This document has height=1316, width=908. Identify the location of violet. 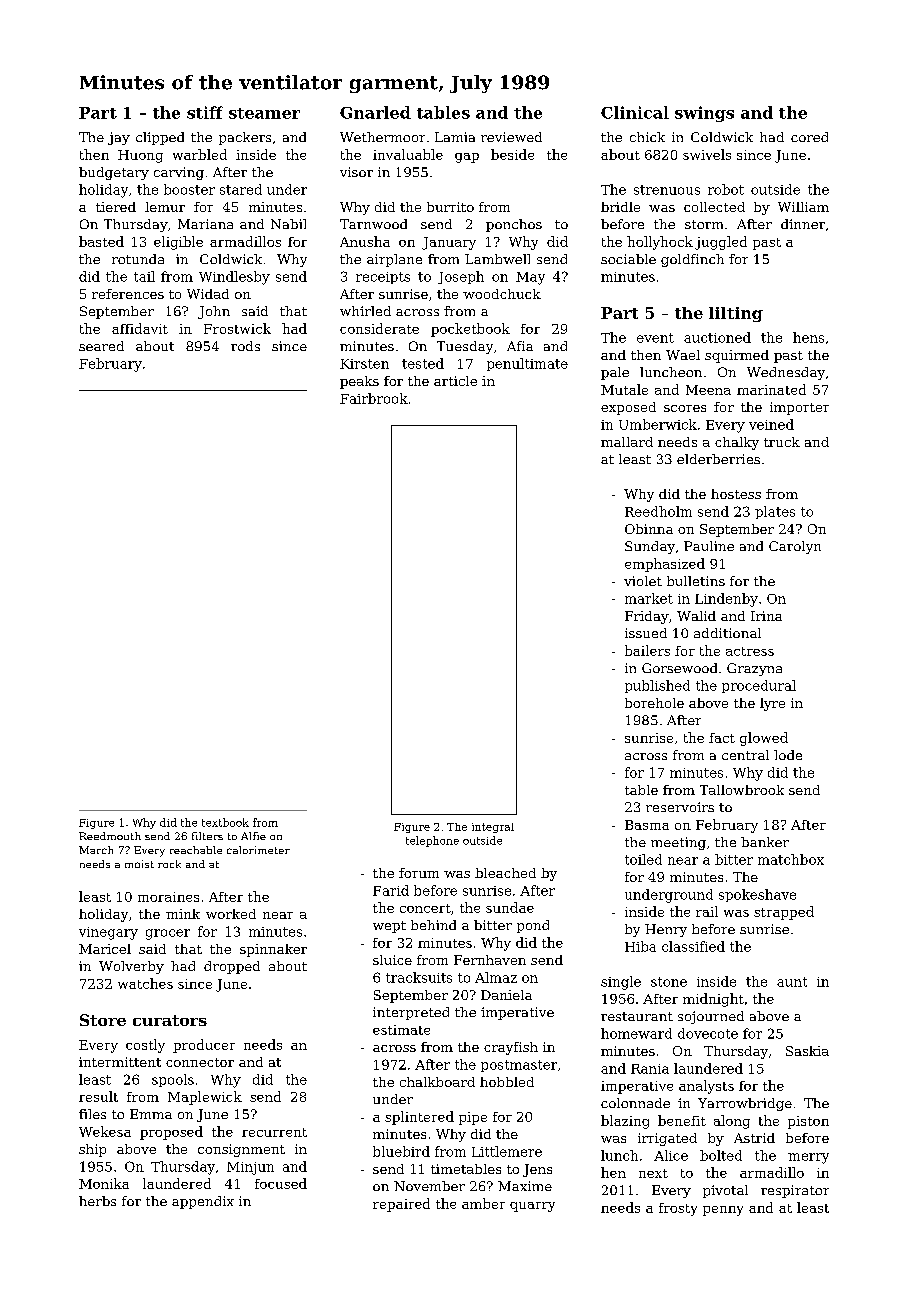
(643, 581).
